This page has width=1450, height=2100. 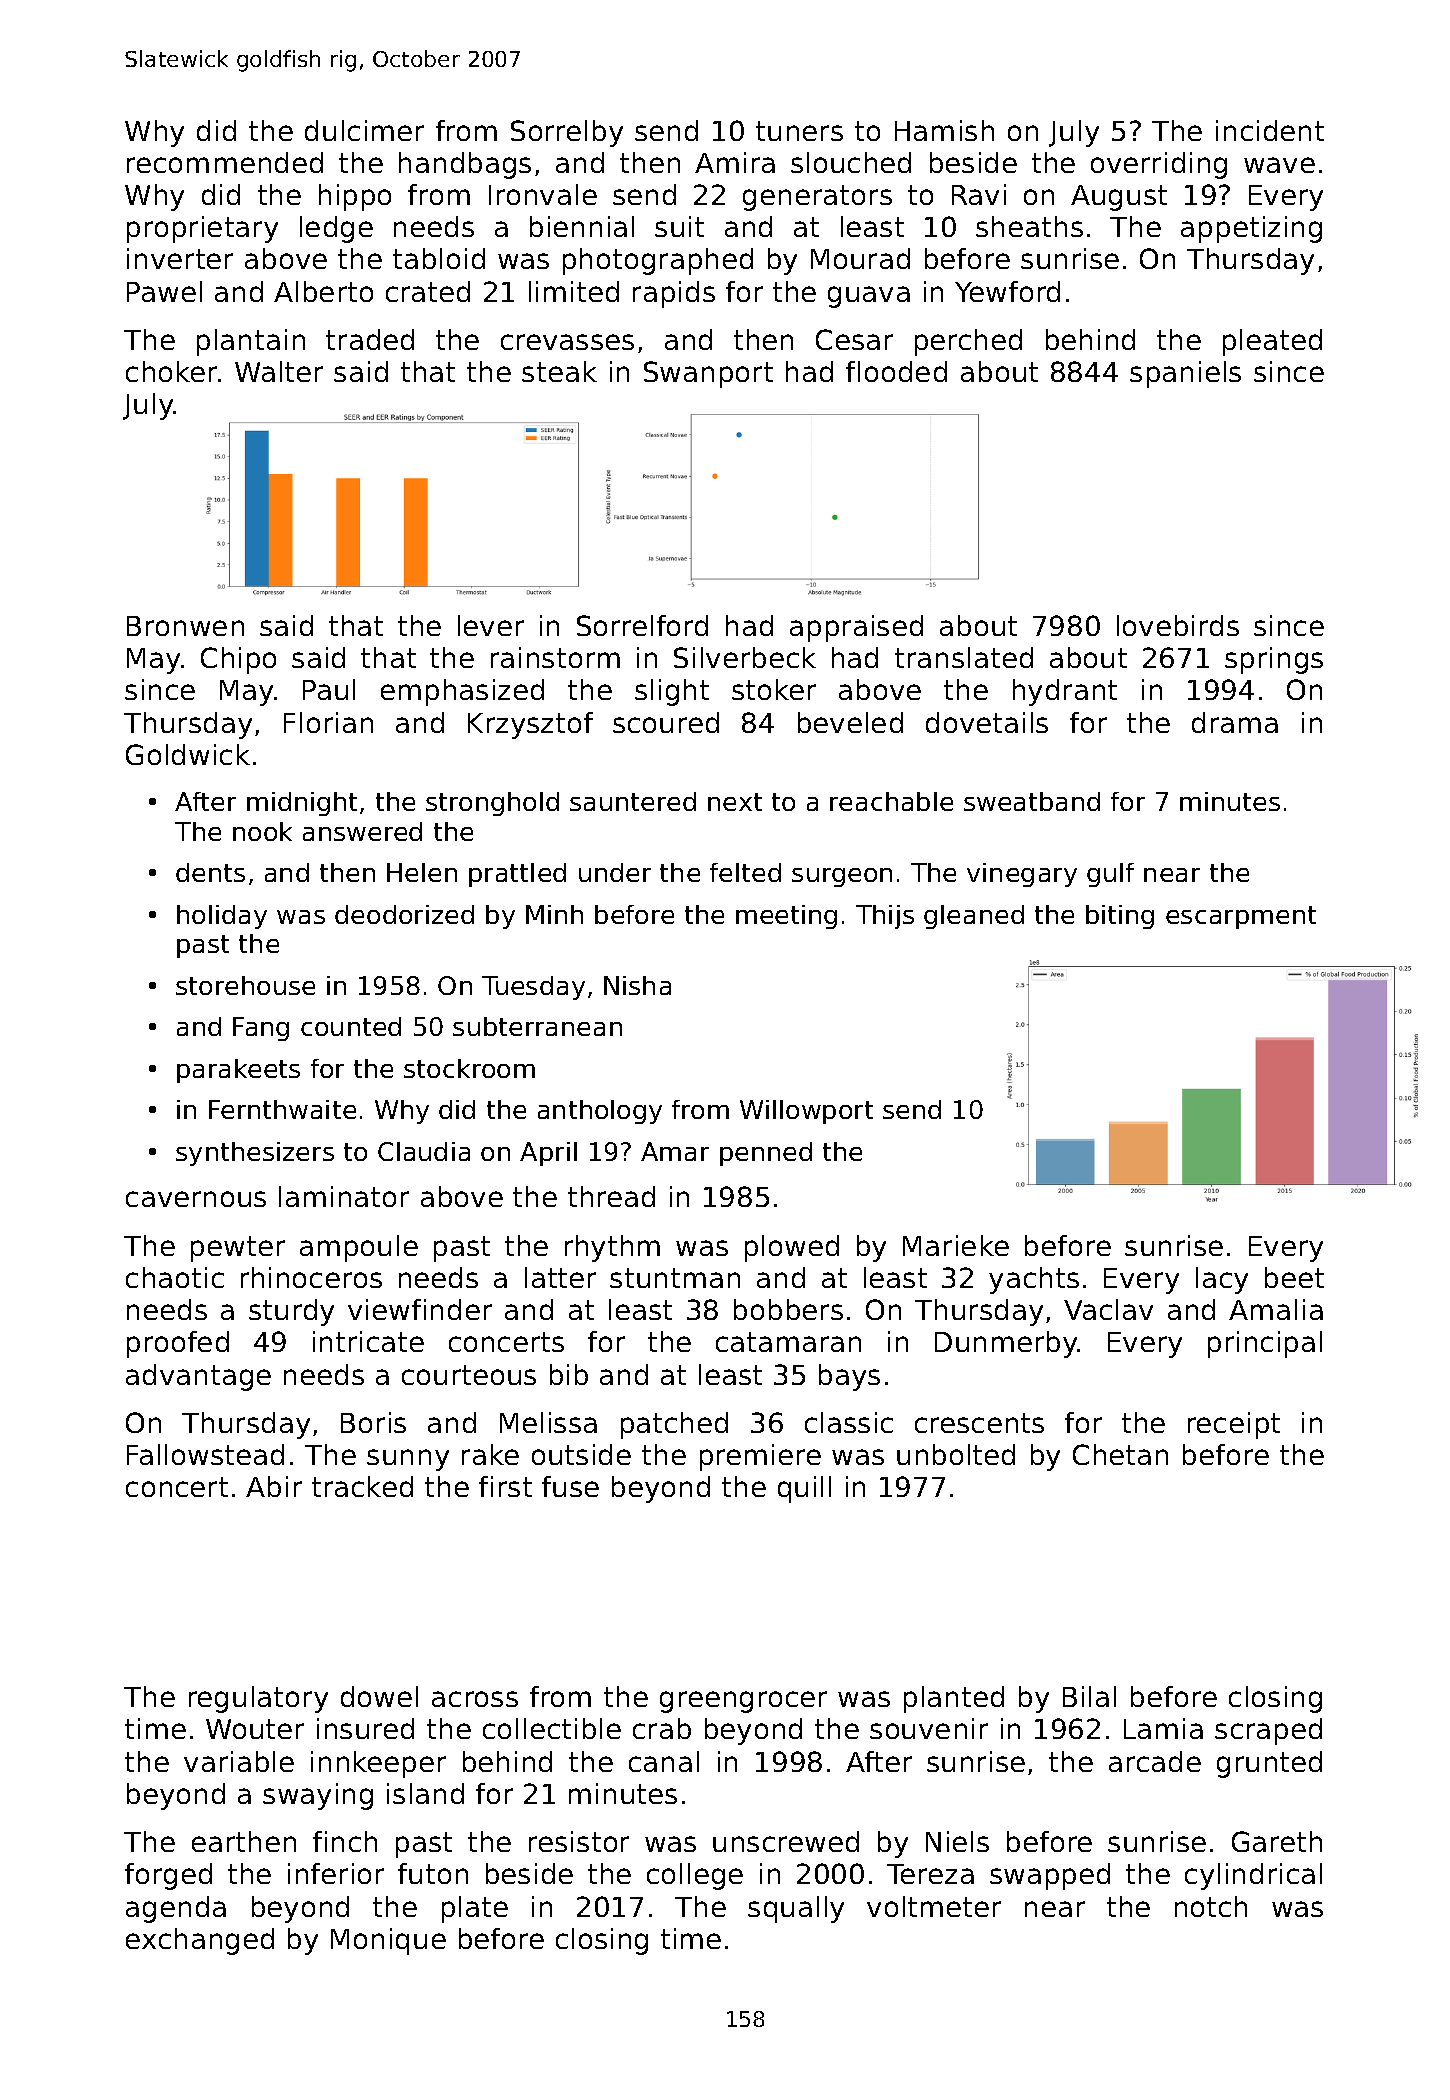 What do you see at coordinates (1211, 1906) in the page?
I see `notch` at bounding box center [1211, 1906].
